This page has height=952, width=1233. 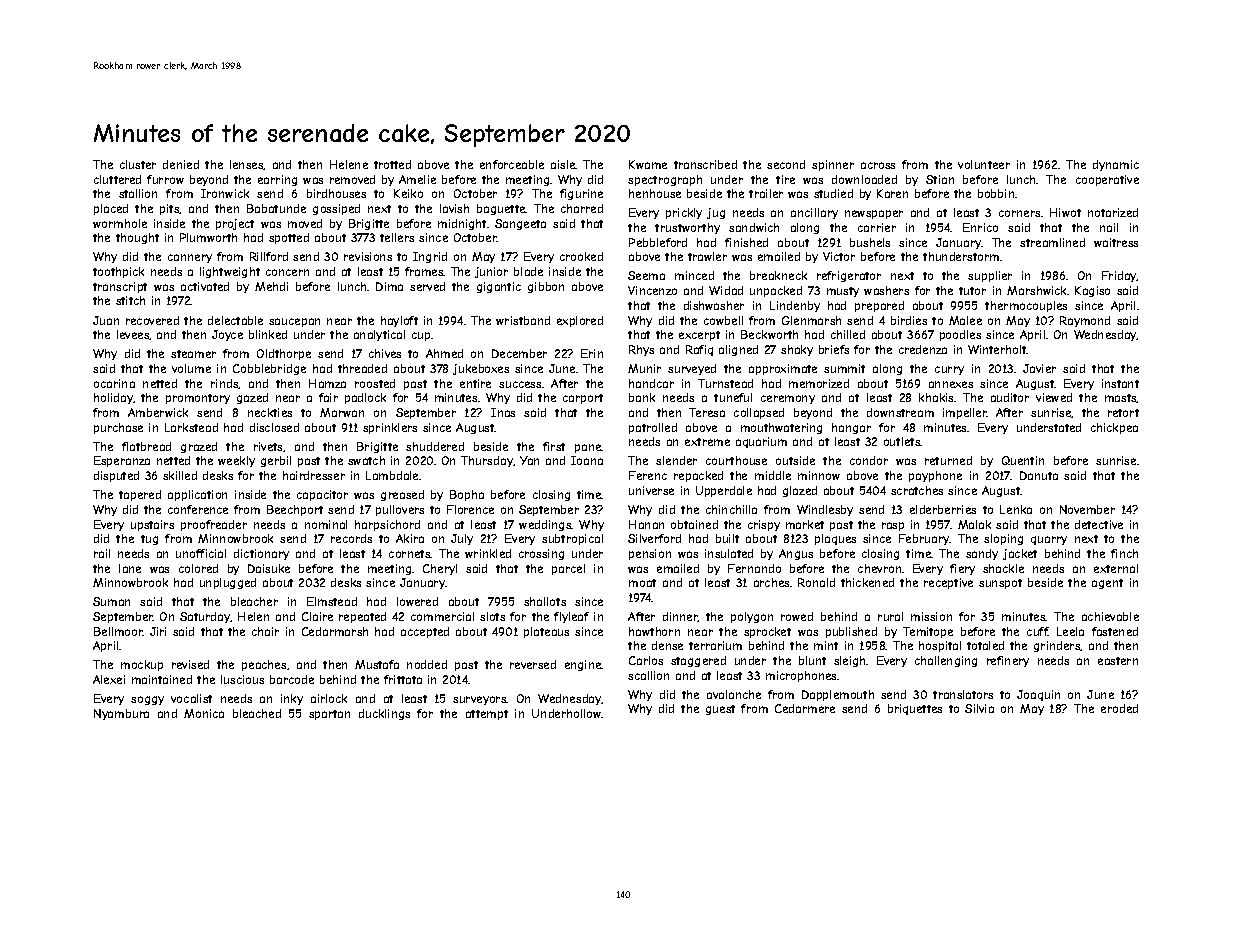 What do you see at coordinates (893, 526) in the page?
I see `rasp` at bounding box center [893, 526].
